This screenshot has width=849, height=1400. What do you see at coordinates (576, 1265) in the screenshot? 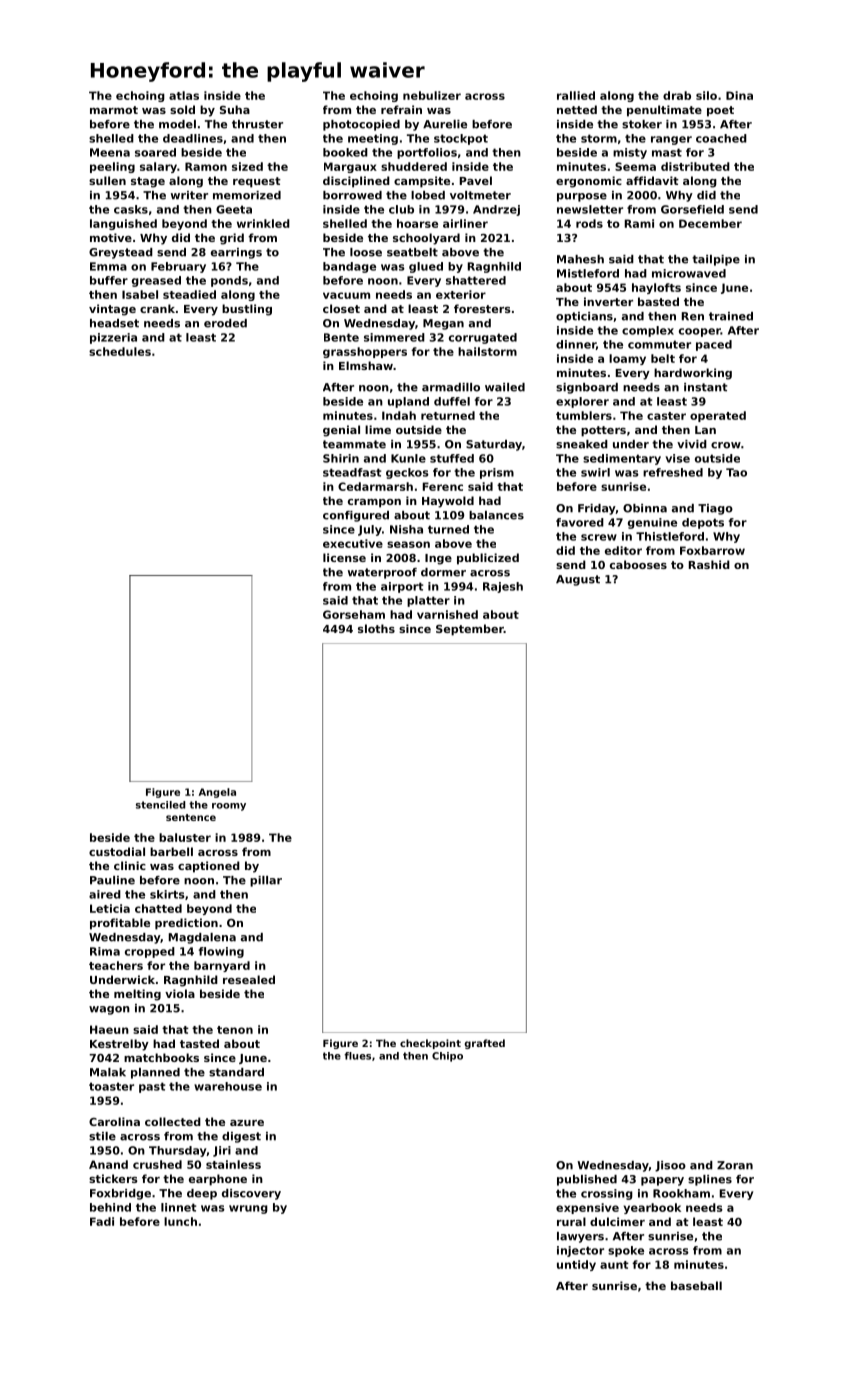
I see `untidy` at bounding box center [576, 1265].
